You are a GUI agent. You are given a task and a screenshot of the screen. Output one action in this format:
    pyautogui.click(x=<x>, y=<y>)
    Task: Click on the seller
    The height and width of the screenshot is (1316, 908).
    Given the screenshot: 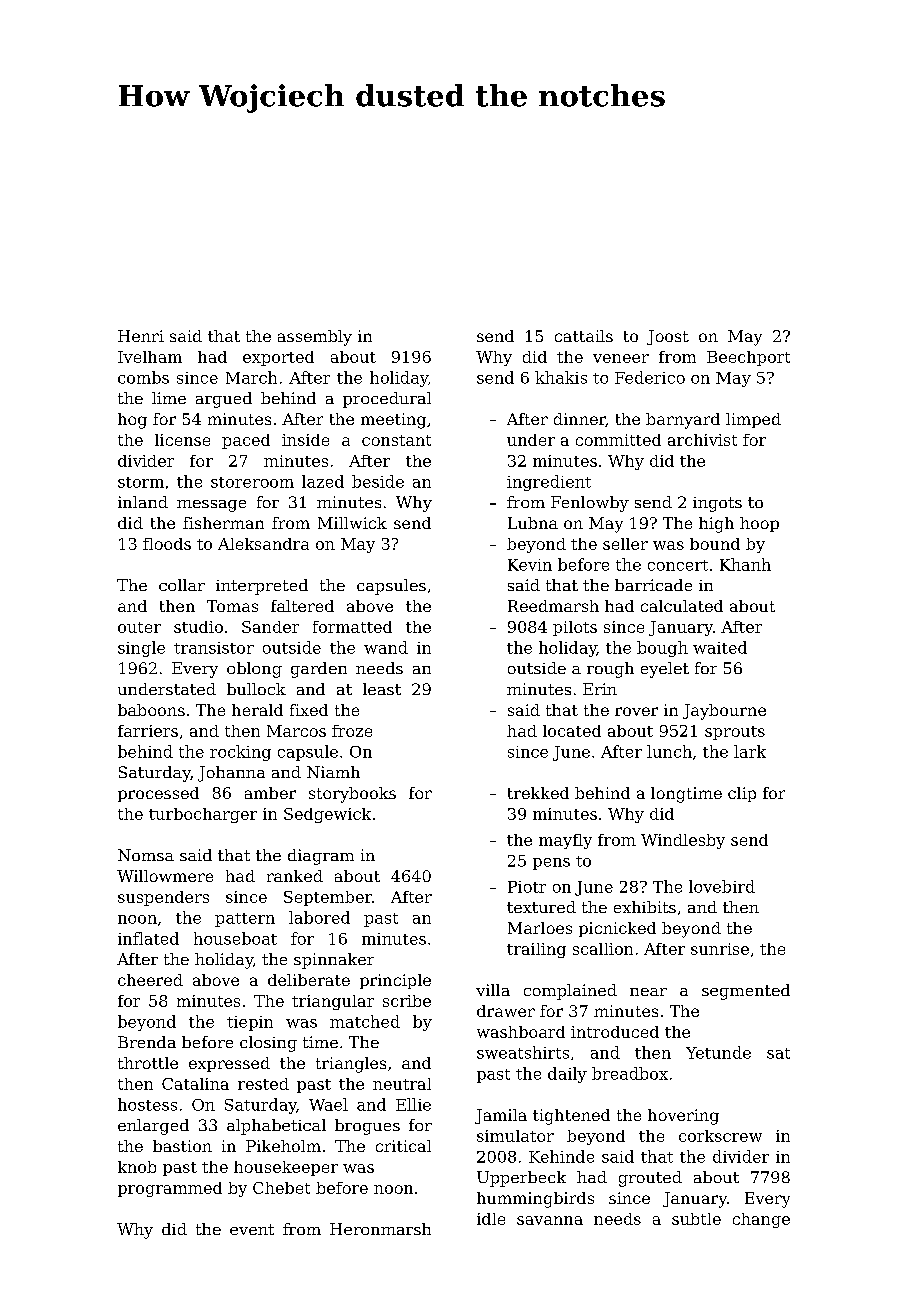 What is the action you would take?
    pyautogui.click(x=625, y=544)
